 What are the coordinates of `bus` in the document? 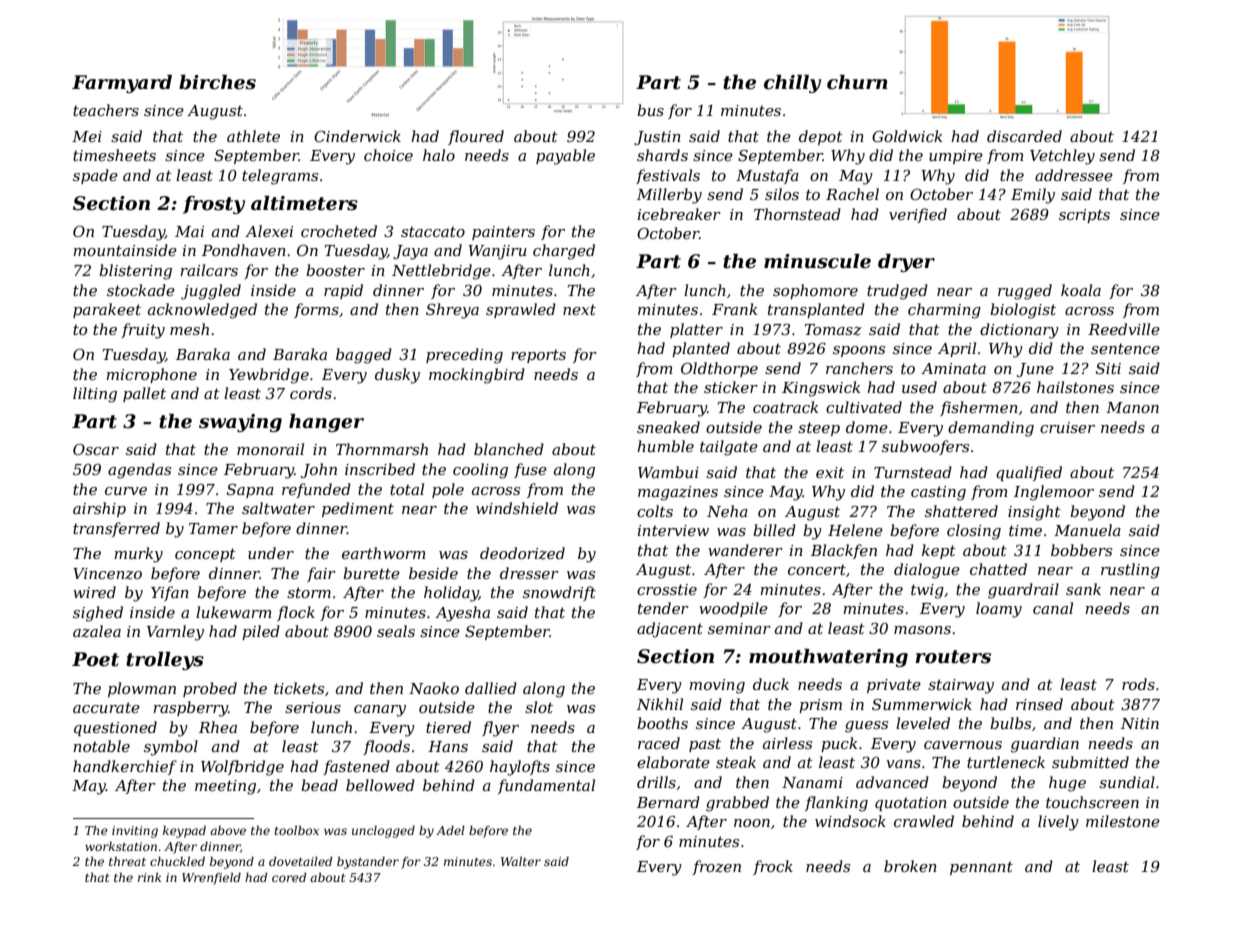 It's located at (650, 110).
